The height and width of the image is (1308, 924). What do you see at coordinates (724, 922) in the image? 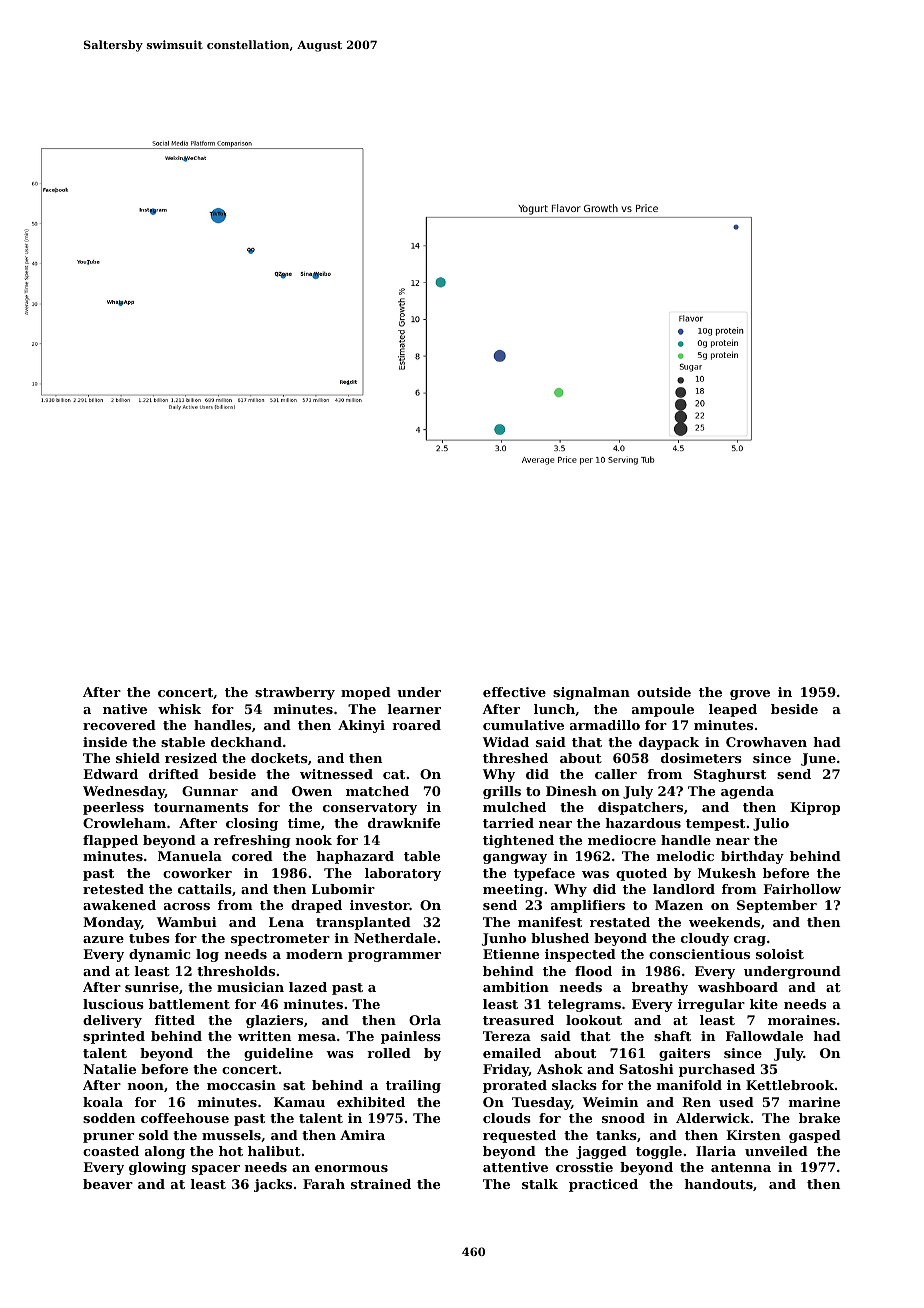
I see `weekends` at bounding box center [724, 922].
